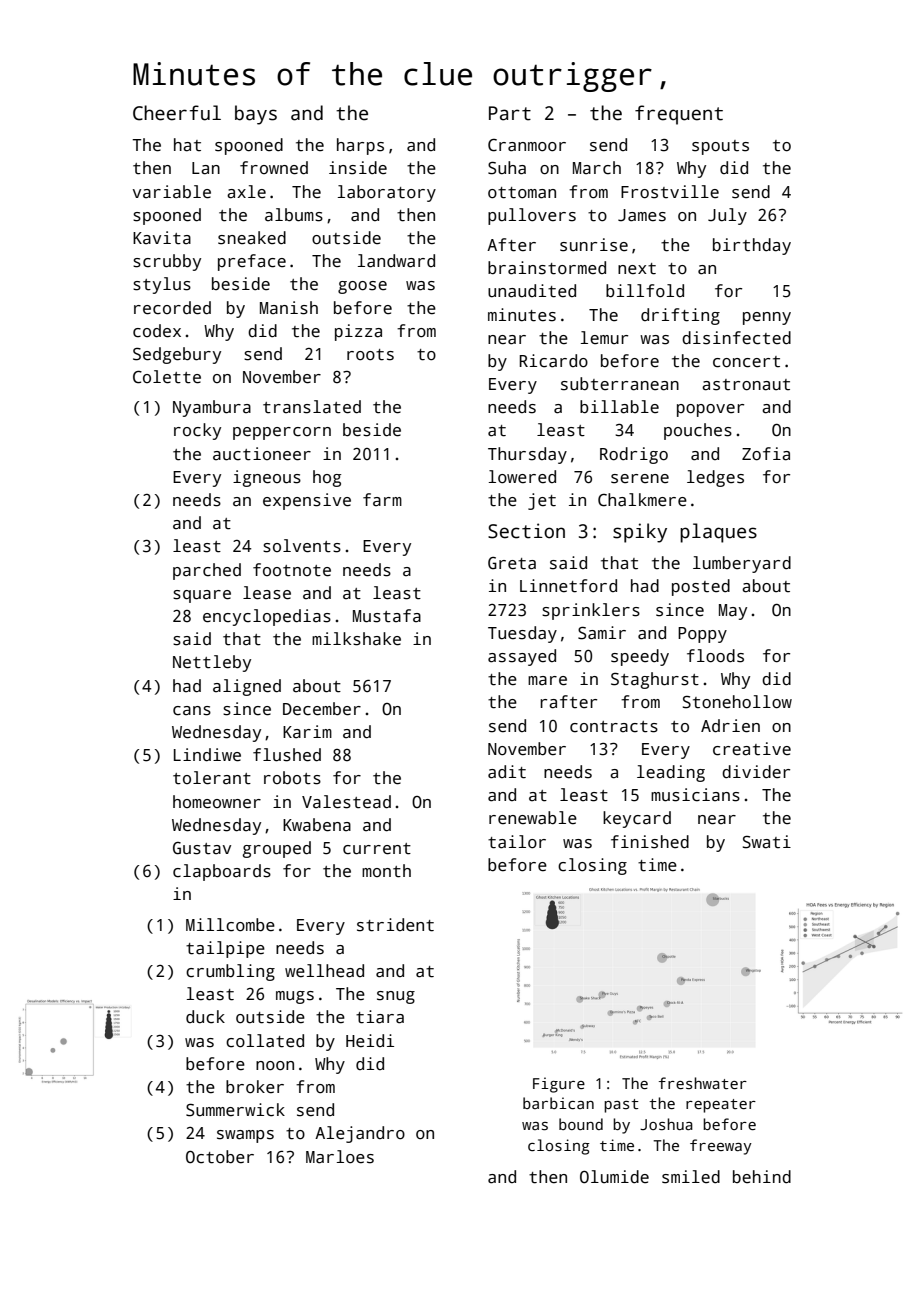 The height and width of the document is (1314, 924). I want to click on behind, so click(762, 1177).
